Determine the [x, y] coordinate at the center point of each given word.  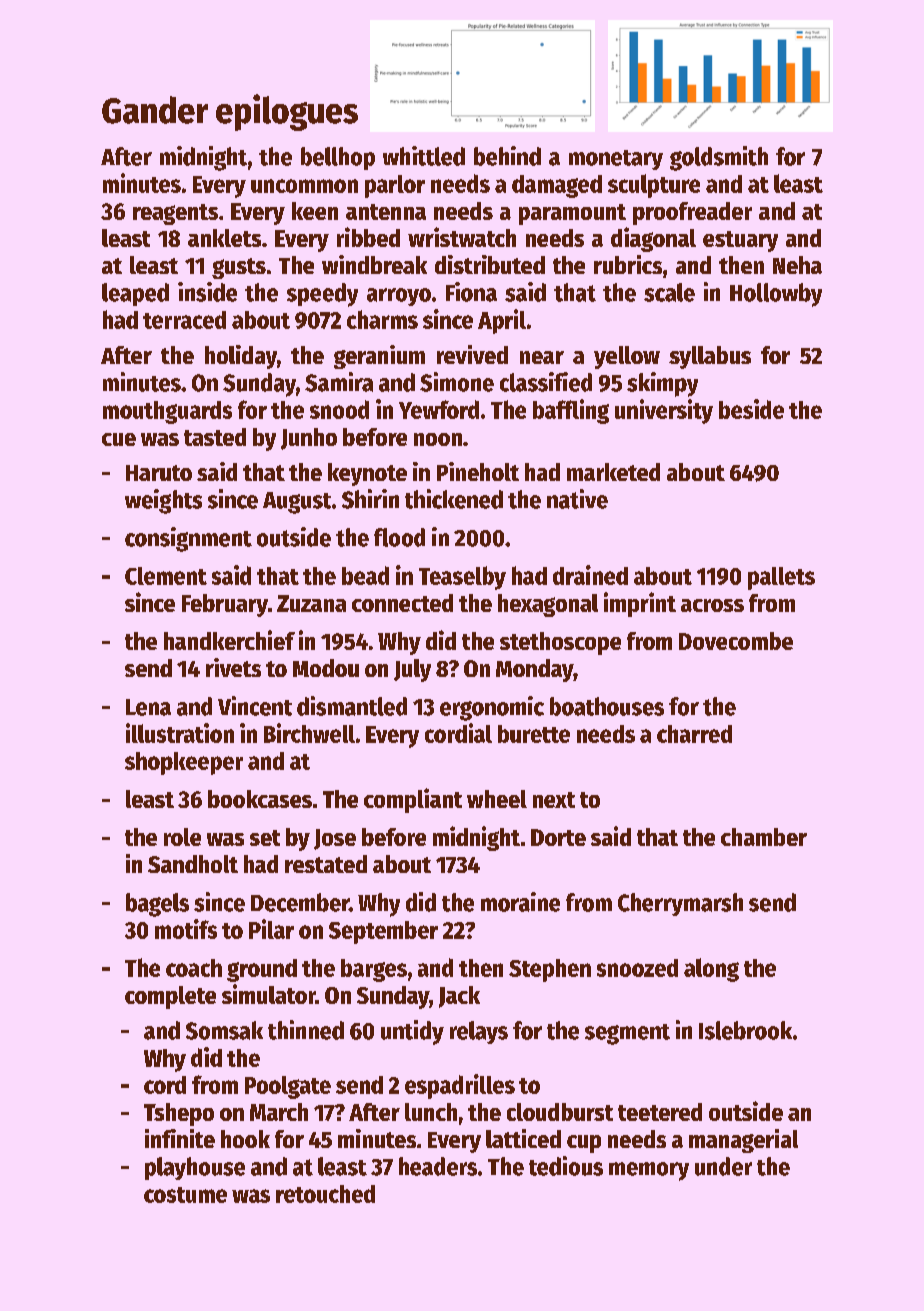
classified [546, 382]
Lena [148, 707]
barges [374, 970]
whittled [424, 156]
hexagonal [548, 605]
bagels [157, 905]
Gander [155, 110]
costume [185, 1195]
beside [751, 409]
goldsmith [719, 158]
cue [119, 439]
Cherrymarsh [680, 904]
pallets [781, 578]
